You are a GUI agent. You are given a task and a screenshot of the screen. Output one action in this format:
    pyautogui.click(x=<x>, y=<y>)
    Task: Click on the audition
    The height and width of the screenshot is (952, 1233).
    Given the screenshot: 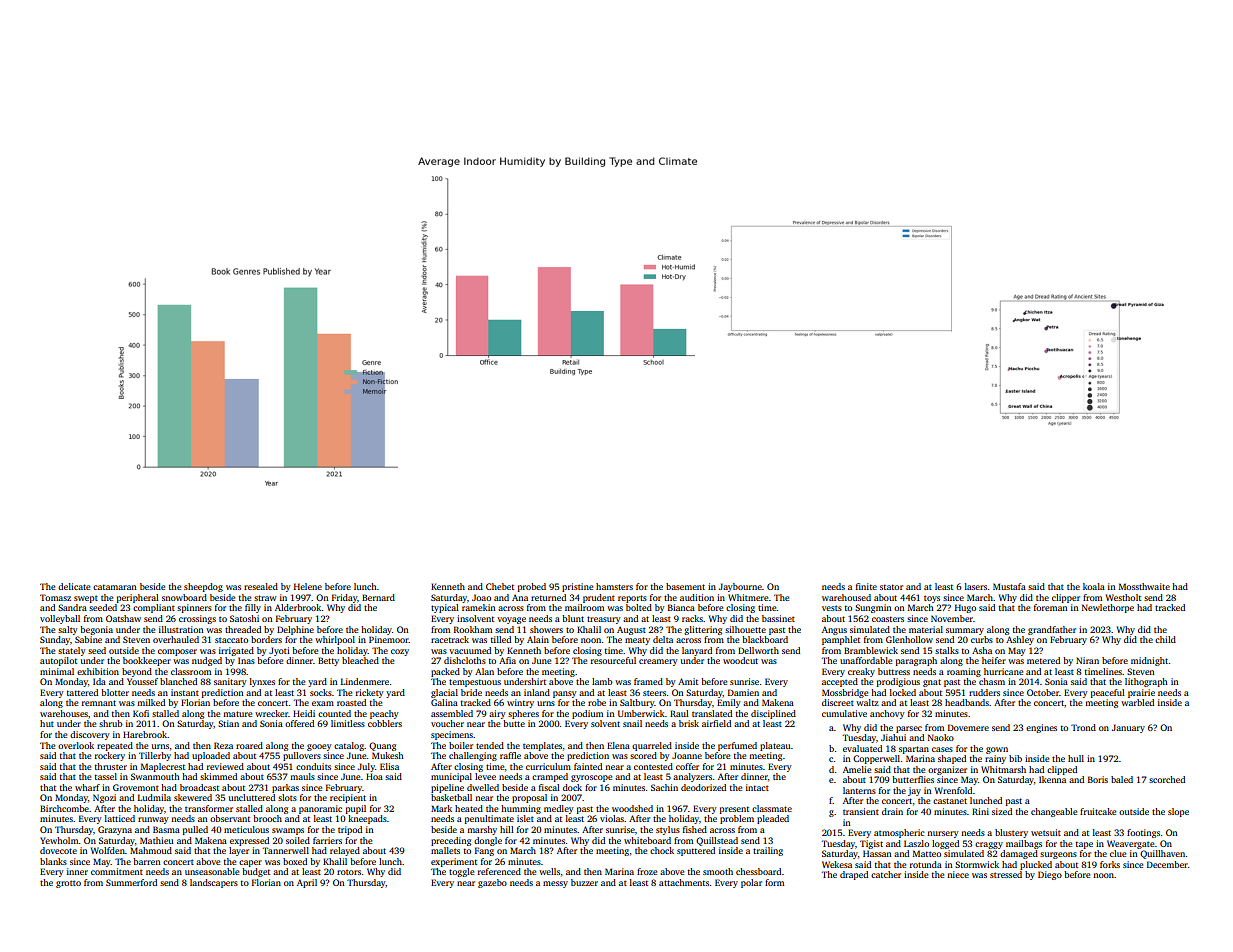 What is the action you would take?
    pyautogui.click(x=697, y=597)
